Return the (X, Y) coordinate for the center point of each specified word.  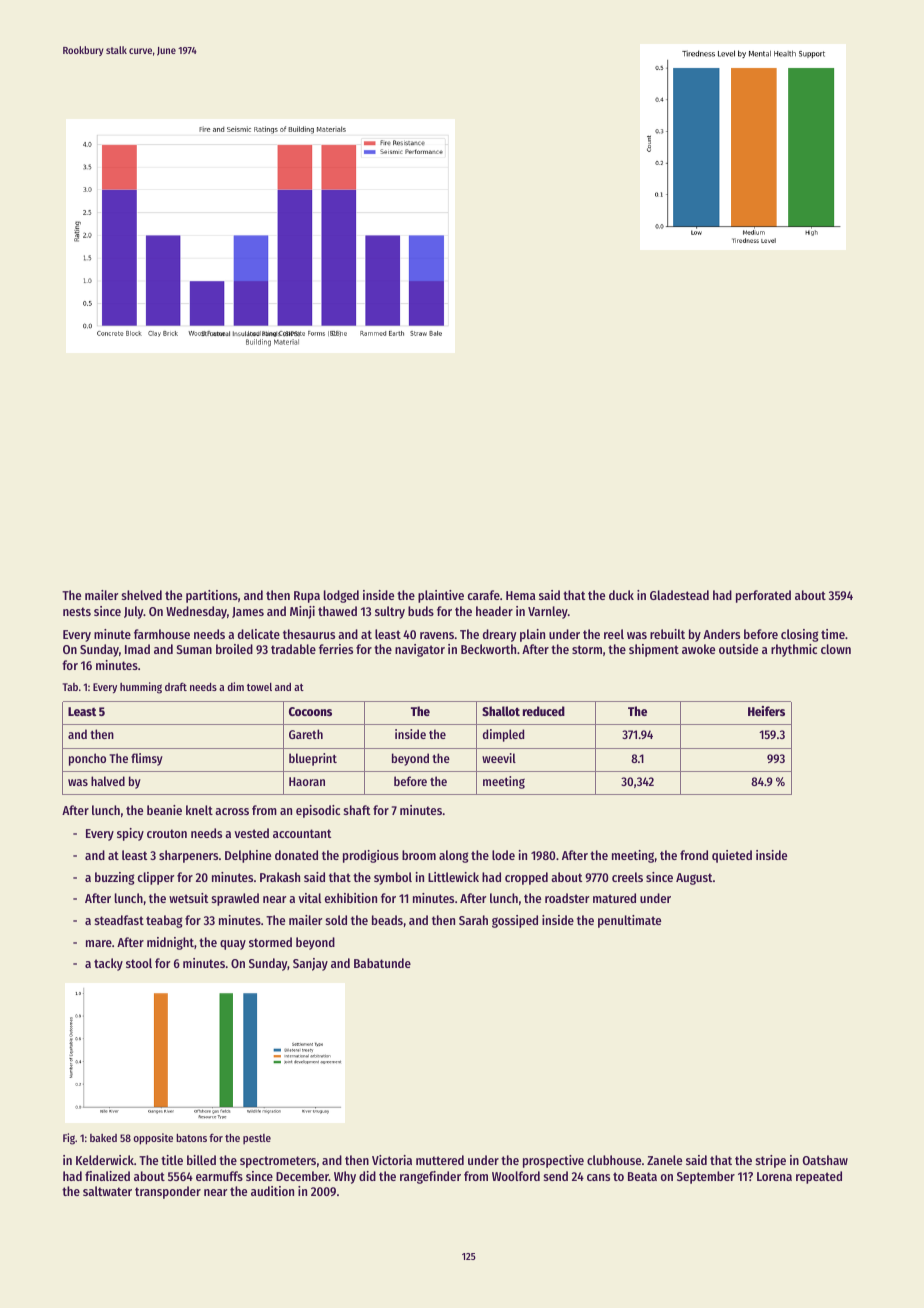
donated (296, 855)
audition (272, 1191)
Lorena (774, 1176)
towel (259, 687)
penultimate (629, 921)
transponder (168, 1192)
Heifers (766, 711)
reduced (544, 711)
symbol (393, 878)
